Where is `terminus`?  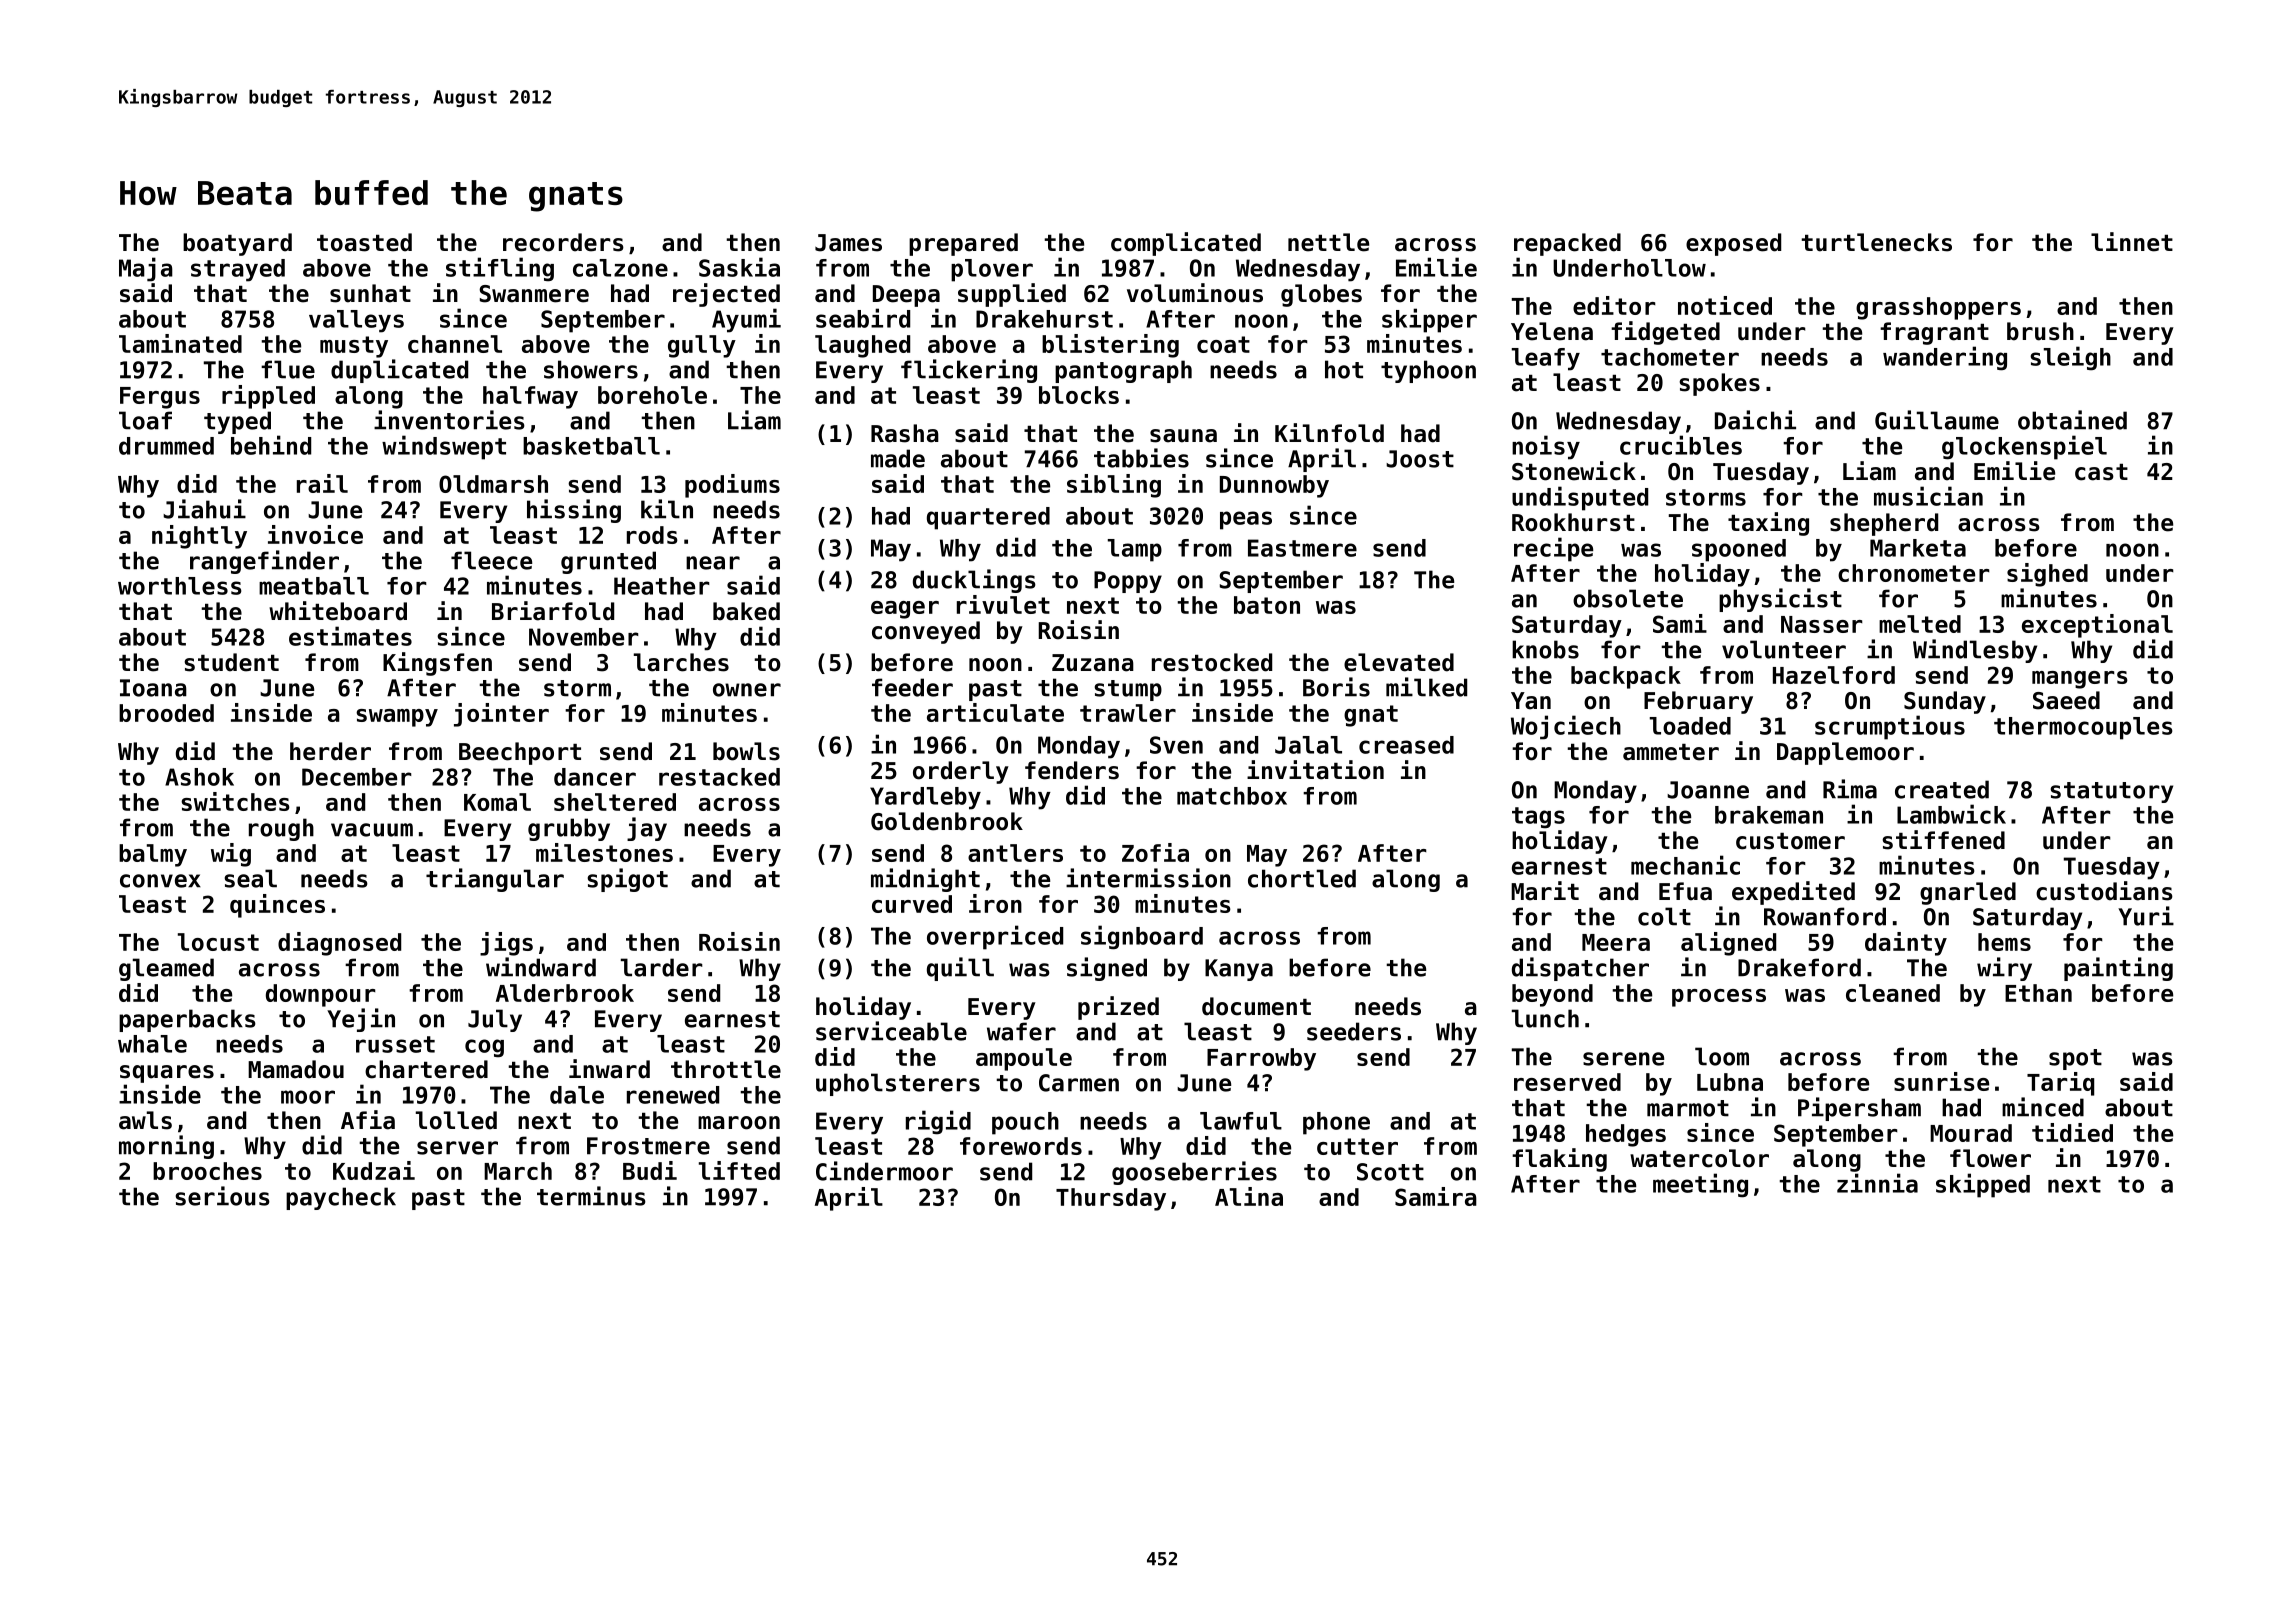 terminus is located at coordinates (591, 1196).
